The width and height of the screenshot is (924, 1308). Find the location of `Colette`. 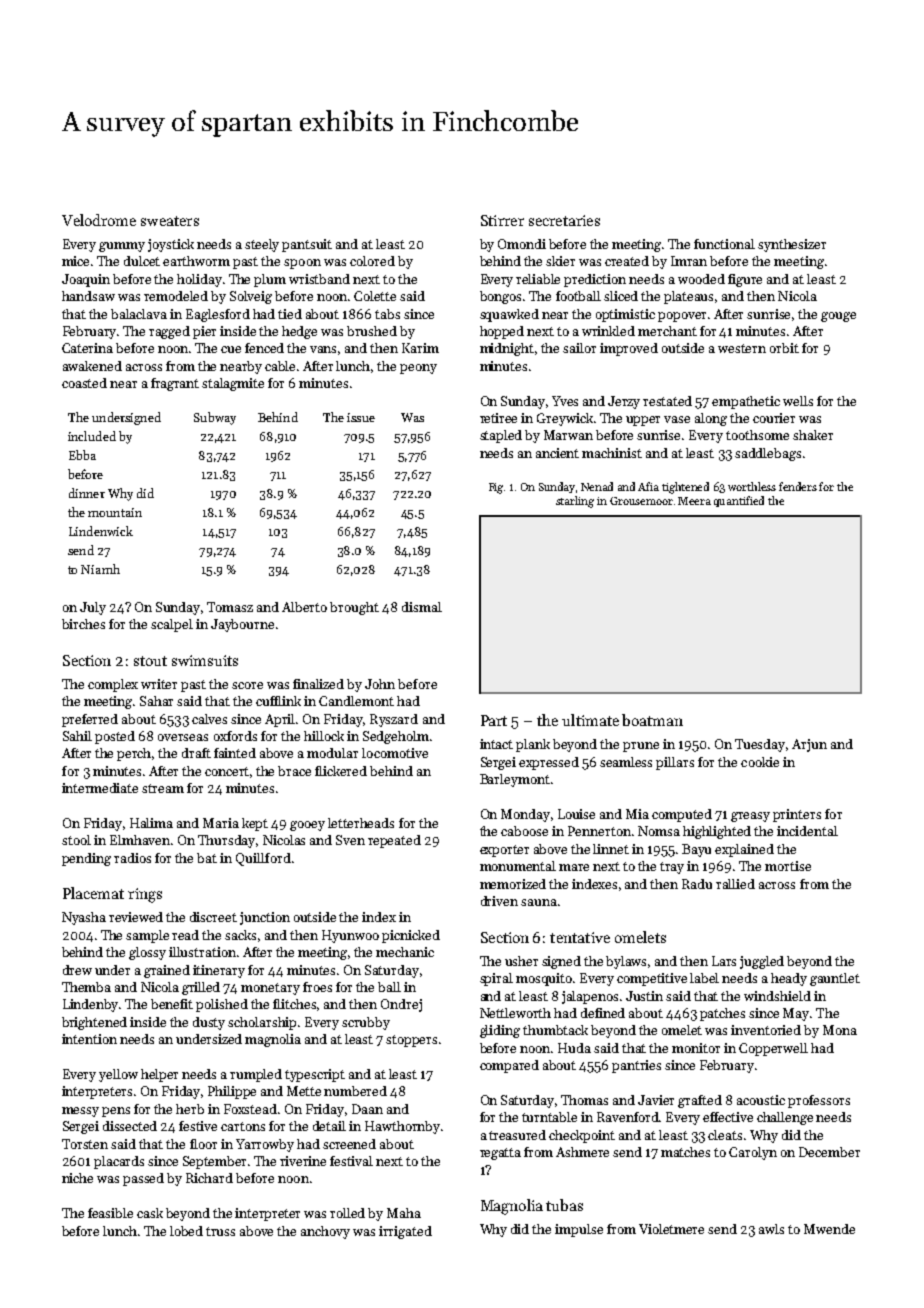

Colette is located at coordinates (375, 296).
